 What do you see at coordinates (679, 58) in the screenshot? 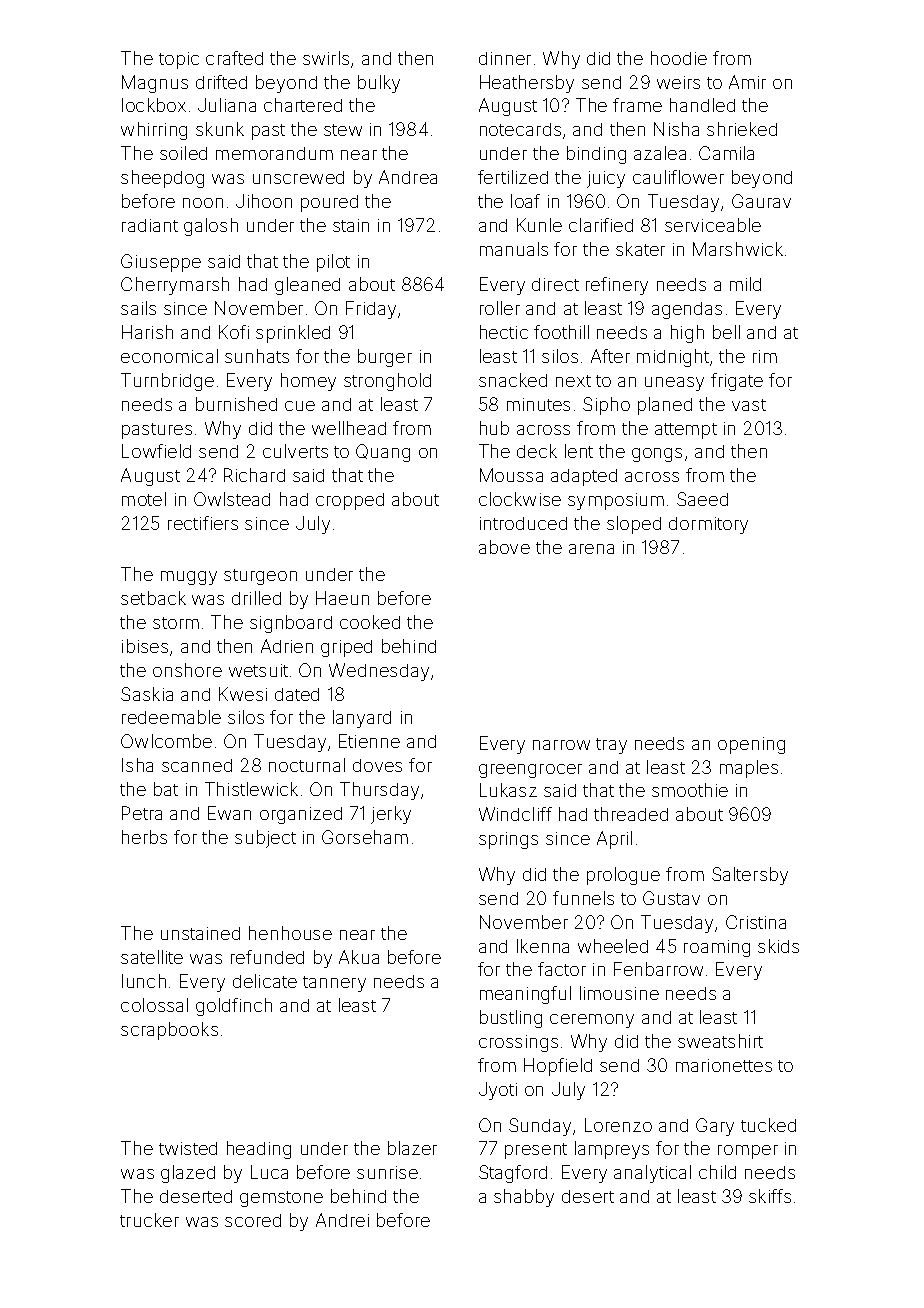
I see `hoodie` at bounding box center [679, 58].
